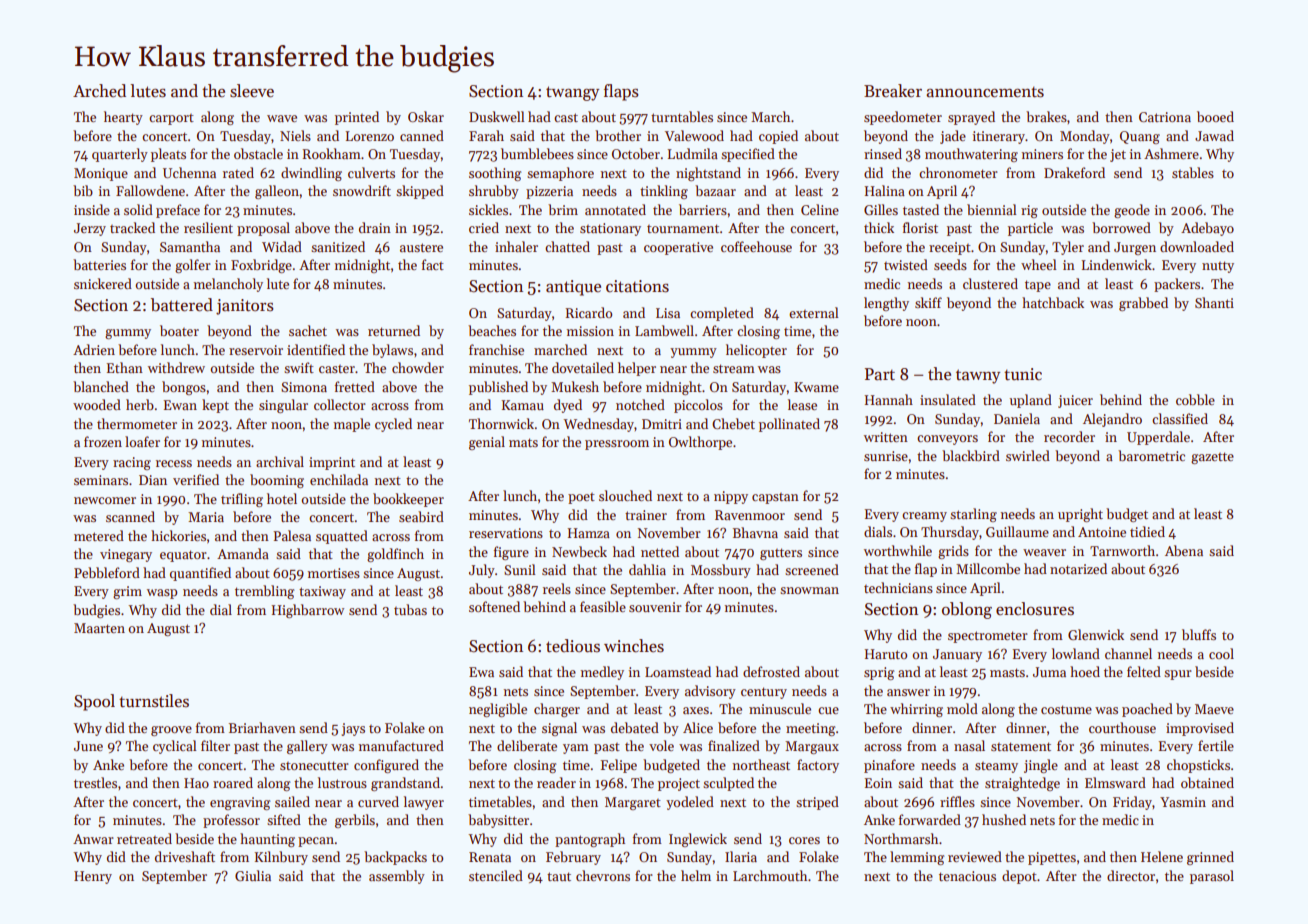 The height and width of the page is (924, 1308). I want to click on Monique, so click(101, 174).
